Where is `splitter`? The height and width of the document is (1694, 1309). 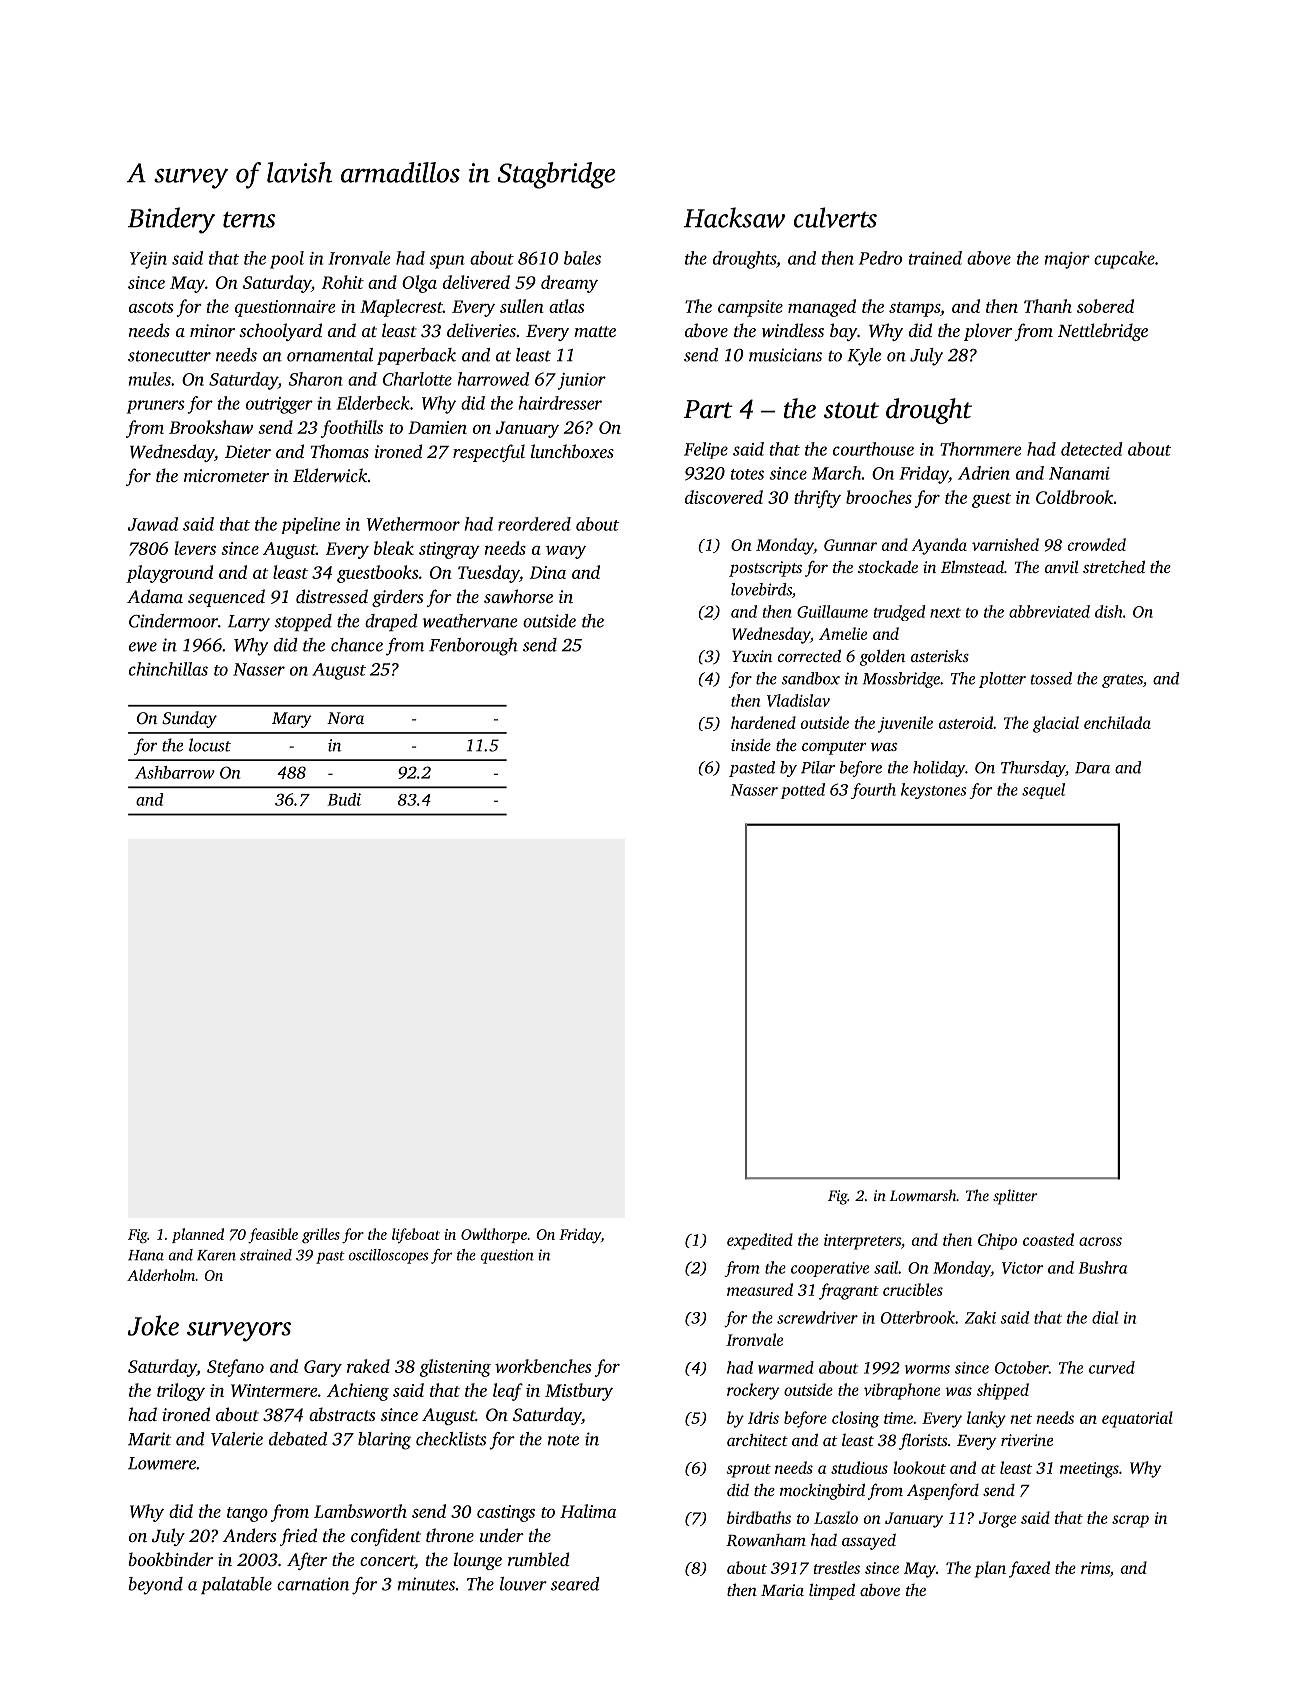 splitter is located at coordinates (1015, 1197).
